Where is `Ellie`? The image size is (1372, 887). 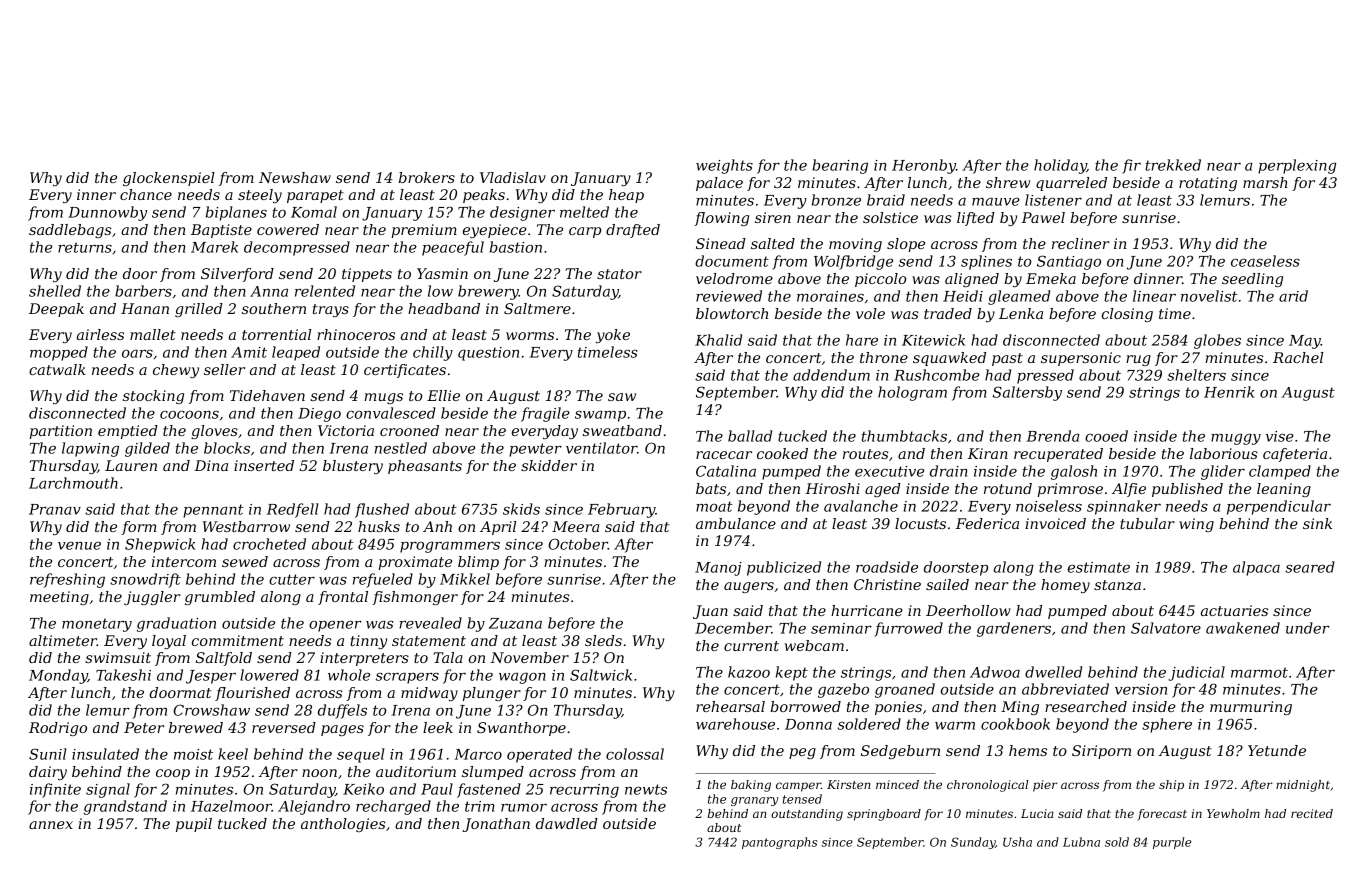 Ellie is located at coordinates (443, 395).
